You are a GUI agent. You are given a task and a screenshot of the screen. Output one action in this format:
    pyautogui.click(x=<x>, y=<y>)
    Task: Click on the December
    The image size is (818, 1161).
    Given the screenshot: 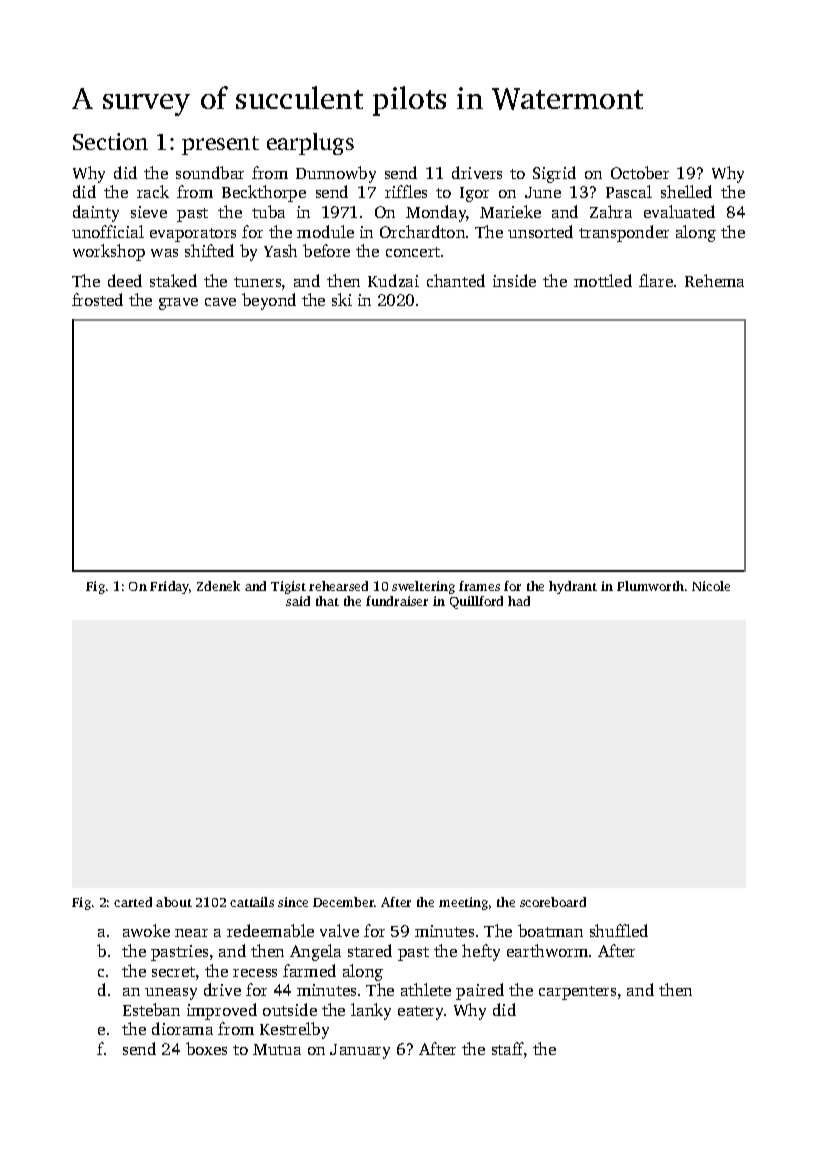 What is the action you would take?
    pyautogui.click(x=343, y=902)
